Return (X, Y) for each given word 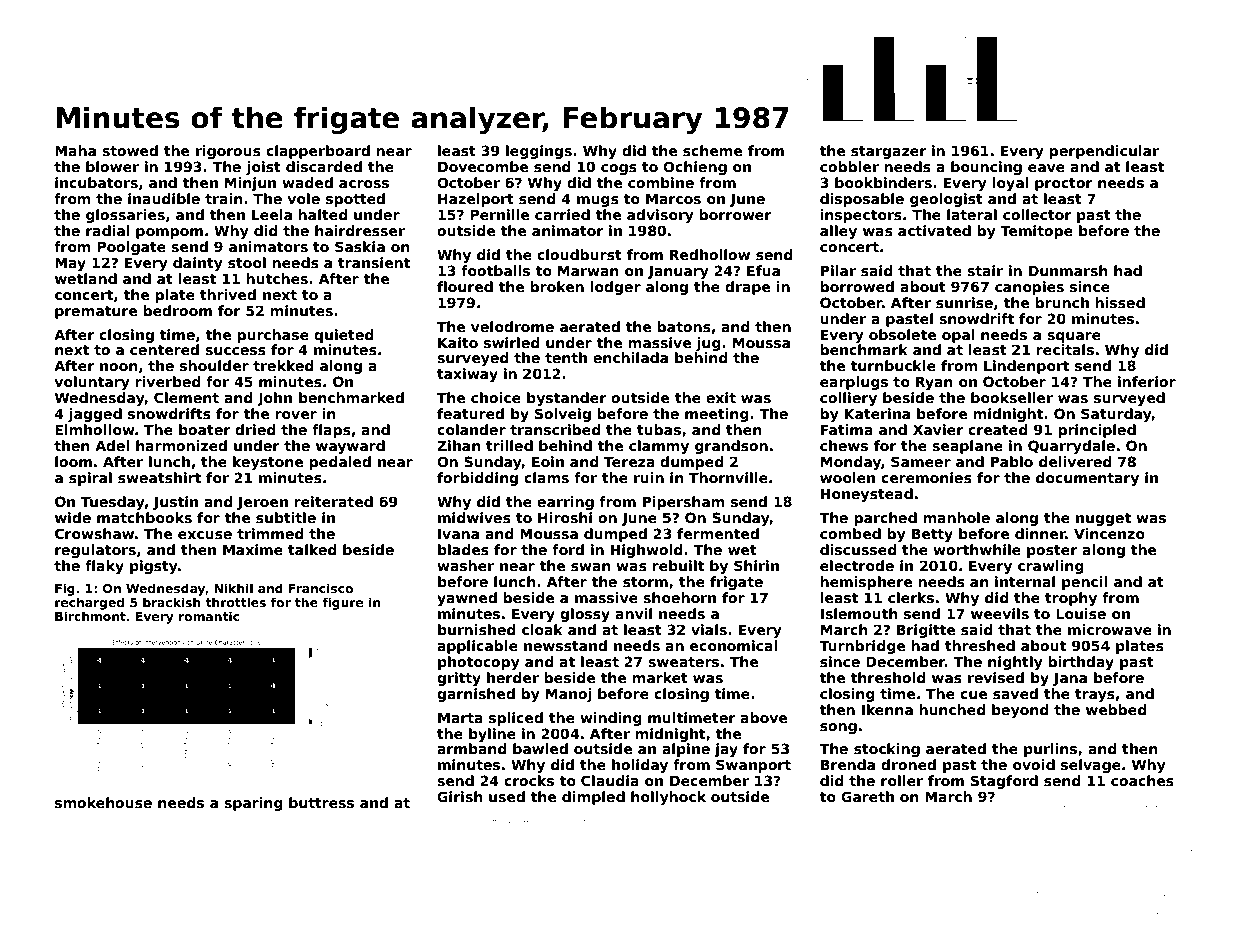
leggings (539, 152)
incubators (96, 182)
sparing (253, 804)
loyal (1010, 184)
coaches (1142, 780)
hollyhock (668, 798)
